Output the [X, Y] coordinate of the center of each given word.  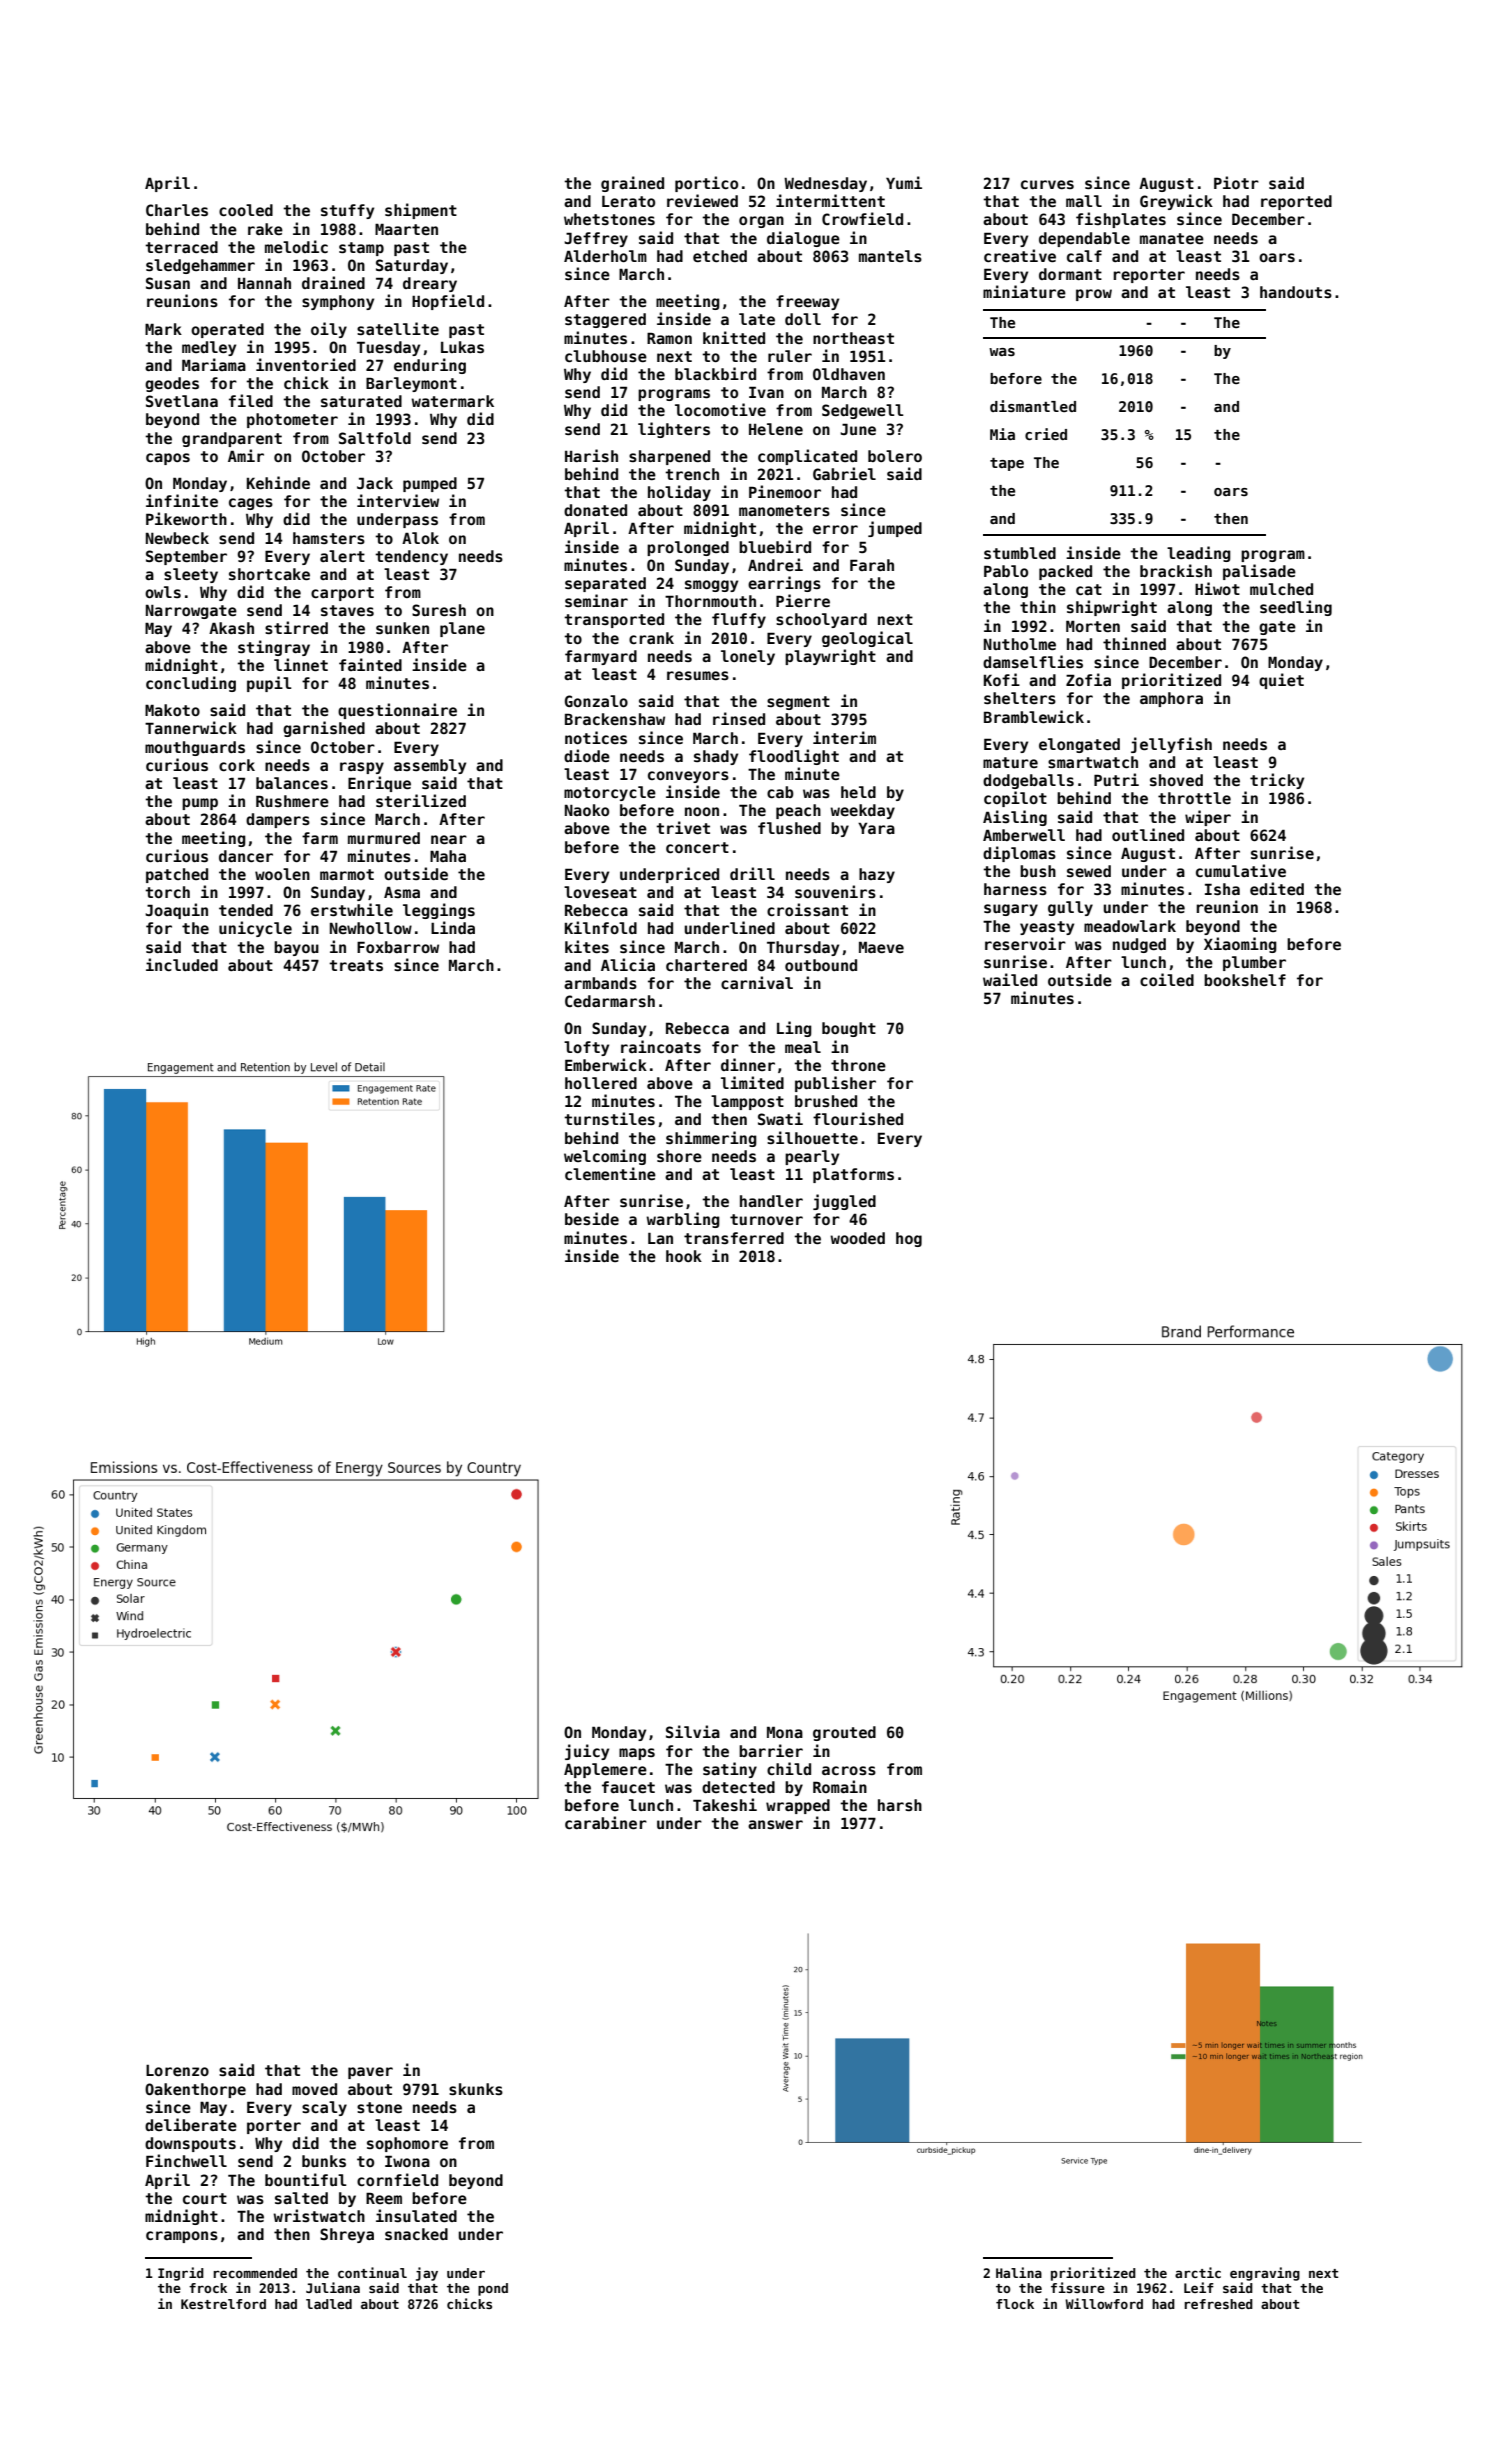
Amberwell [1024, 835]
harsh [900, 1805]
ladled [329, 2304]
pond [493, 2289]
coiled [1167, 979]
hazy [877, 875]
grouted [844, 1733]
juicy [587, 1752]
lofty [586, 1048]
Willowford [1104, 2303]
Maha [448, 856]
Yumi [904, 182]
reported [1296, 202]
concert [697, 847]
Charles [177, 210]
